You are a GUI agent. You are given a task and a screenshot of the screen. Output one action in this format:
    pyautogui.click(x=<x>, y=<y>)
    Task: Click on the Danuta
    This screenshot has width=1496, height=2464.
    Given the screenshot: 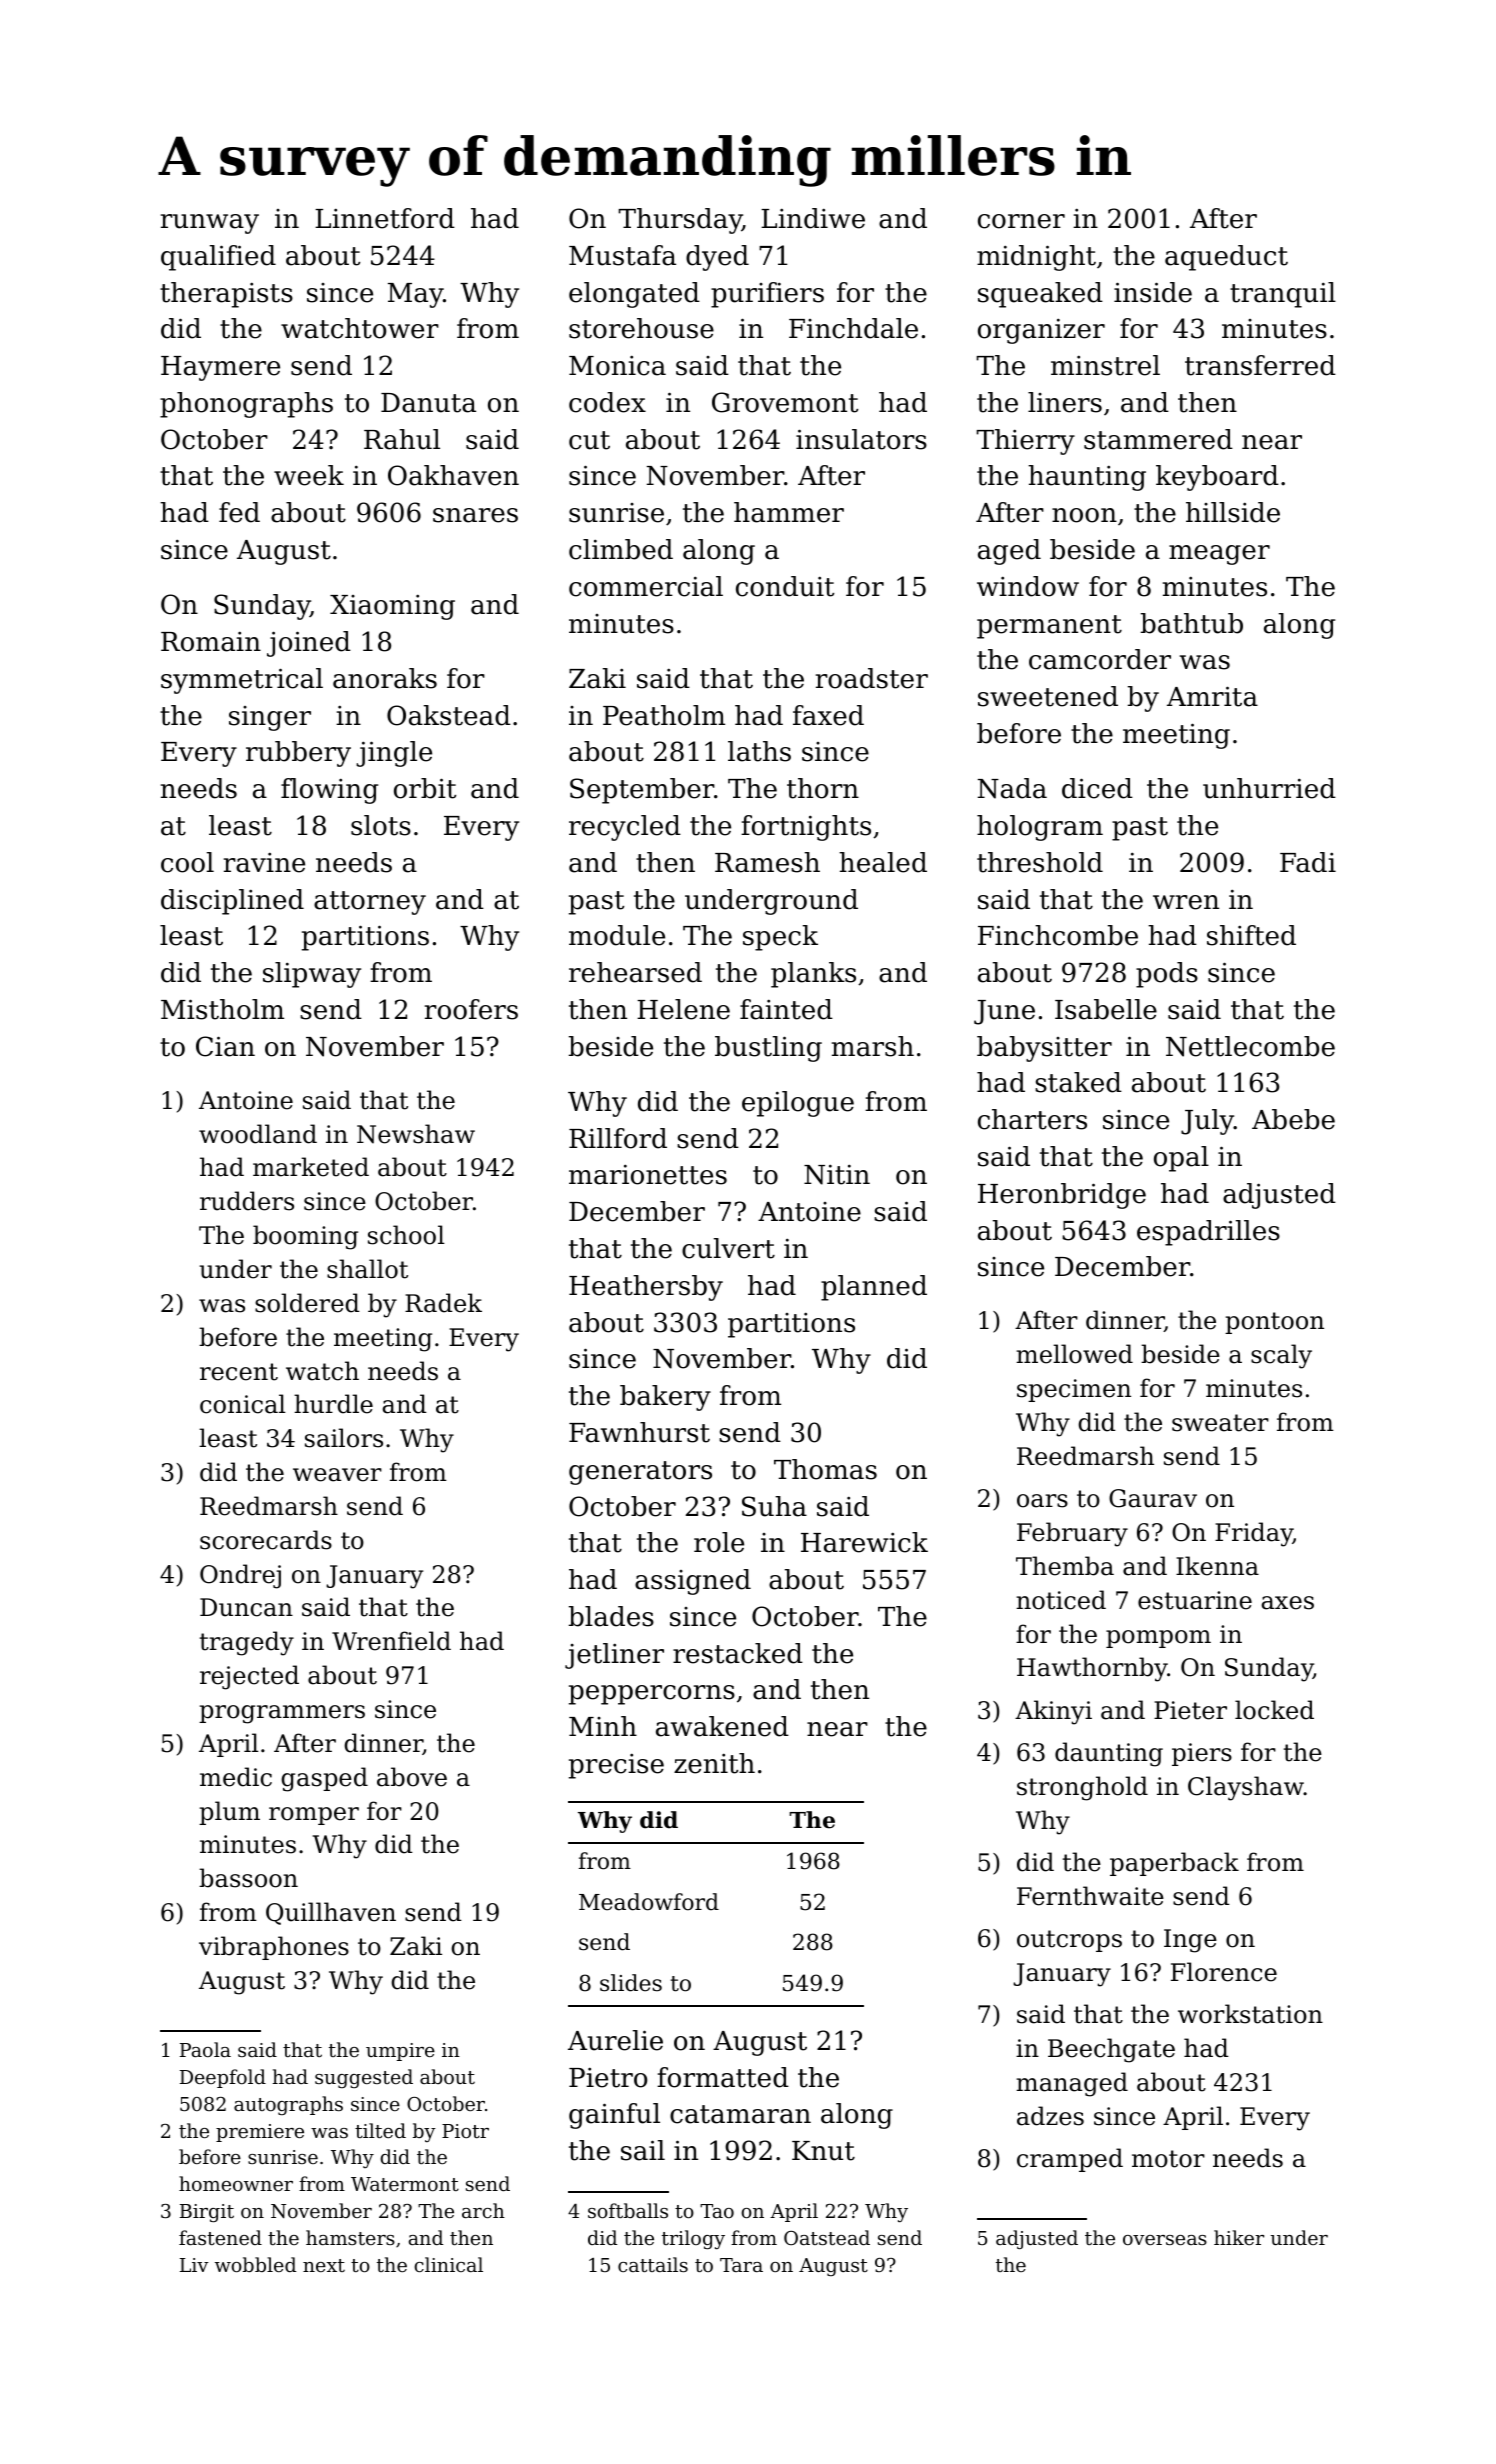 What is the action you would take?
    pyautogui.click(x=428, y=403)
